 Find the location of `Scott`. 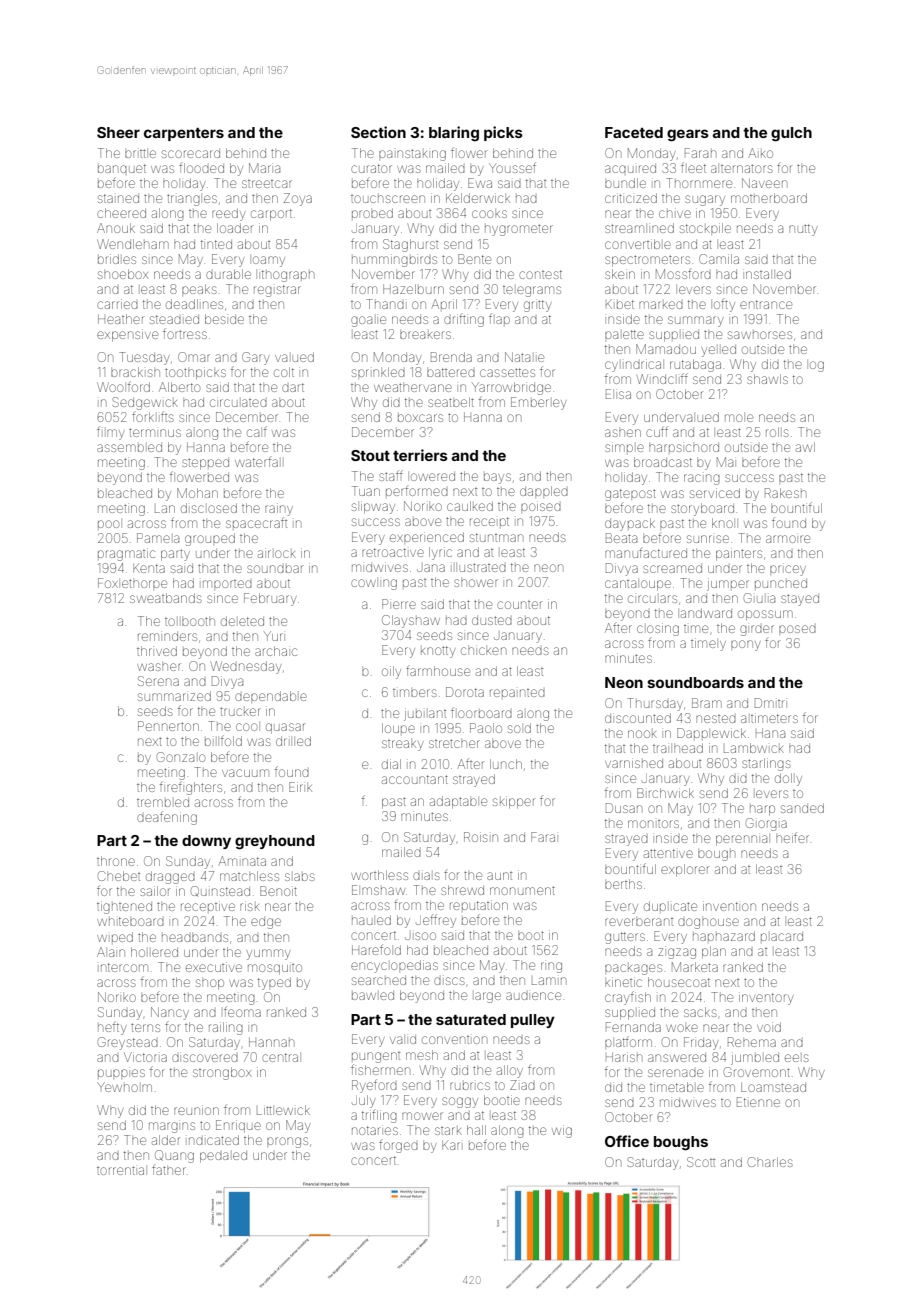

Scott is located at coordinates (701, 1162).
